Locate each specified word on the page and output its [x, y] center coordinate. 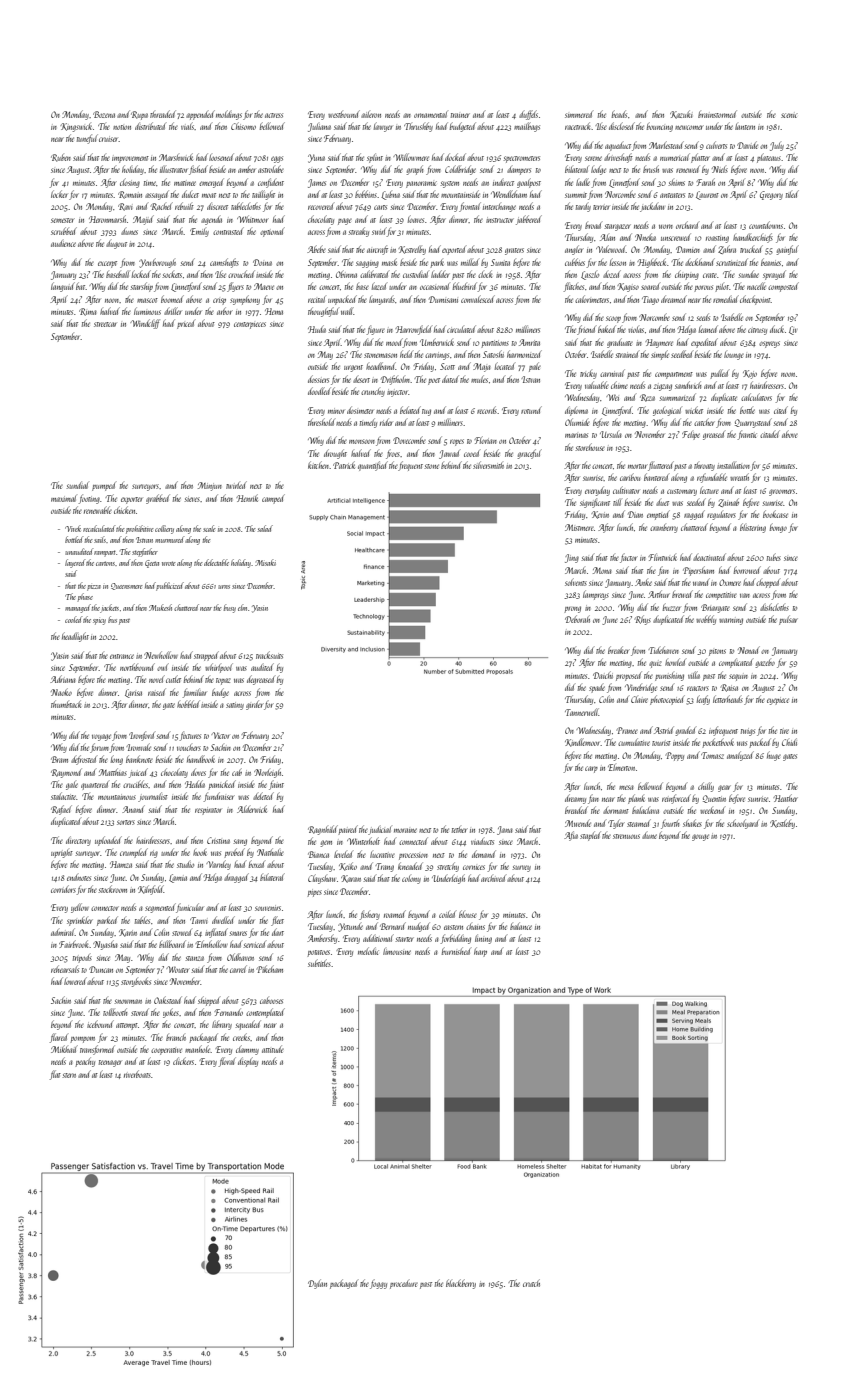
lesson [618, 262]
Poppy [674, 756]
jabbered [529, 220]
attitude [273, 1049]
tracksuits [269, 655]
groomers [782, 492]
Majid [143, 220]
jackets [109, 608]
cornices [474, 867]
